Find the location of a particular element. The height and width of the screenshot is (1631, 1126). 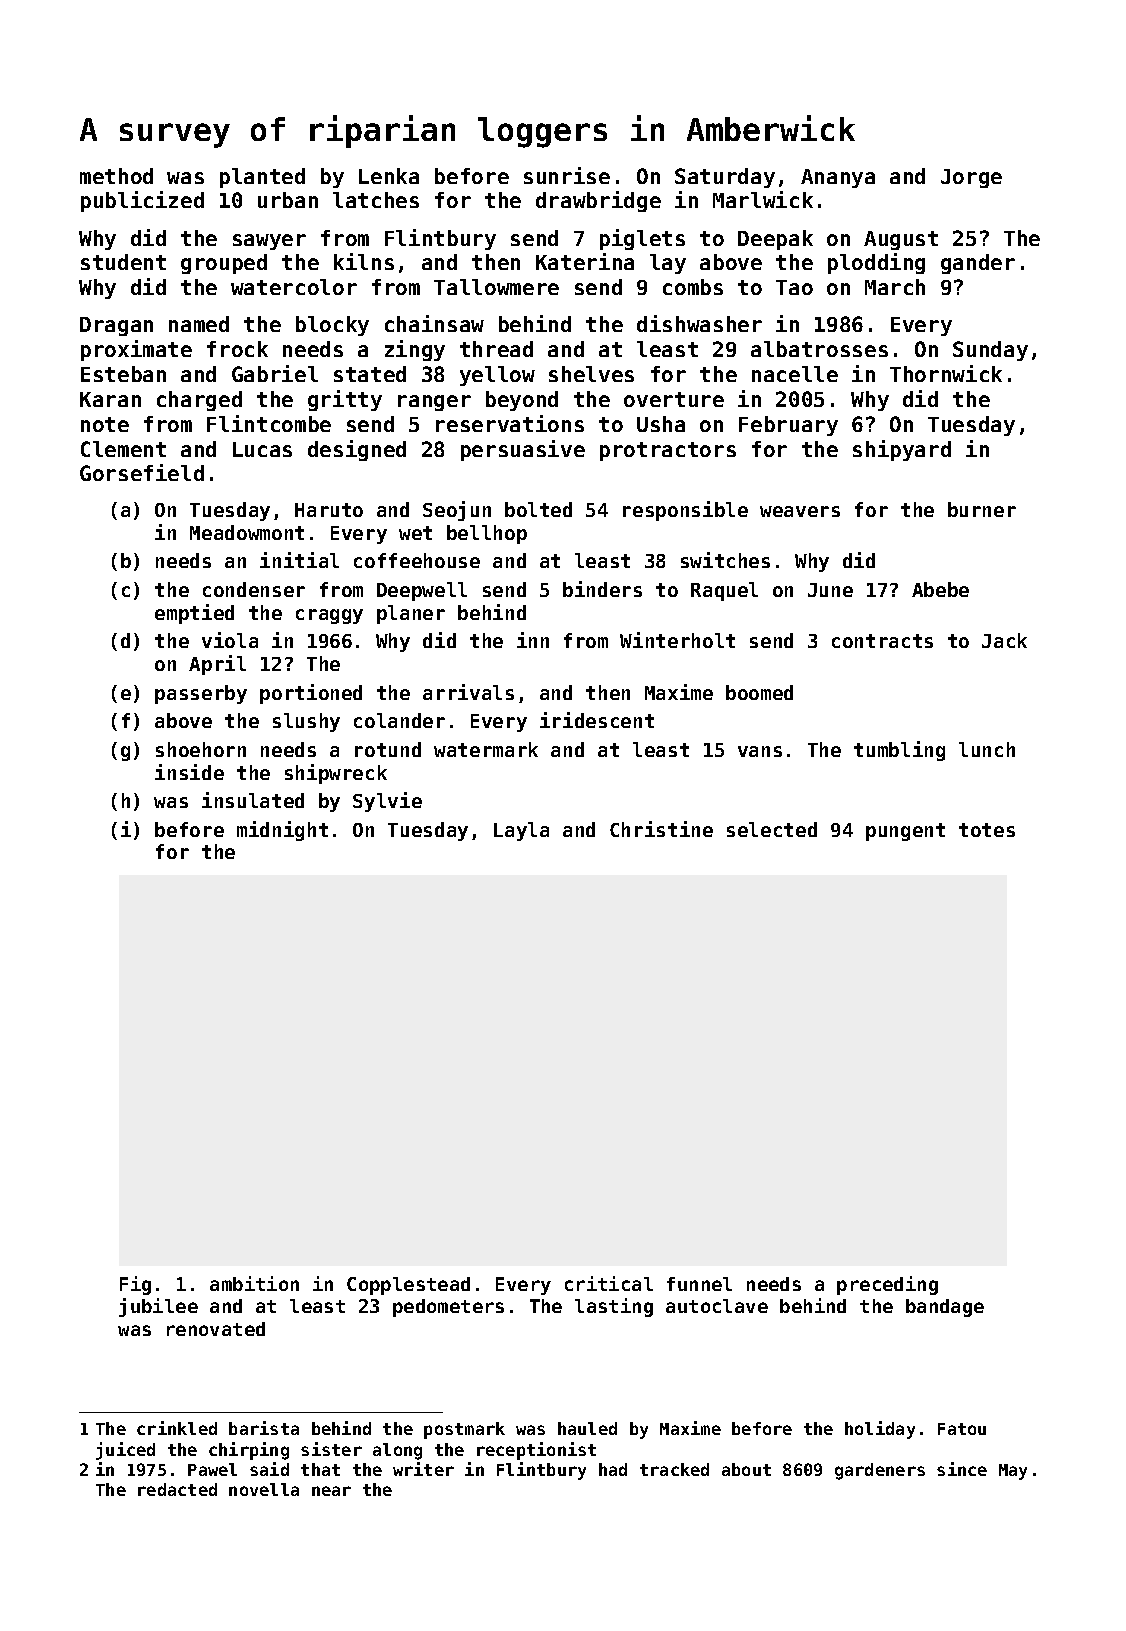

watermark is located at coordinates (486, 749).
